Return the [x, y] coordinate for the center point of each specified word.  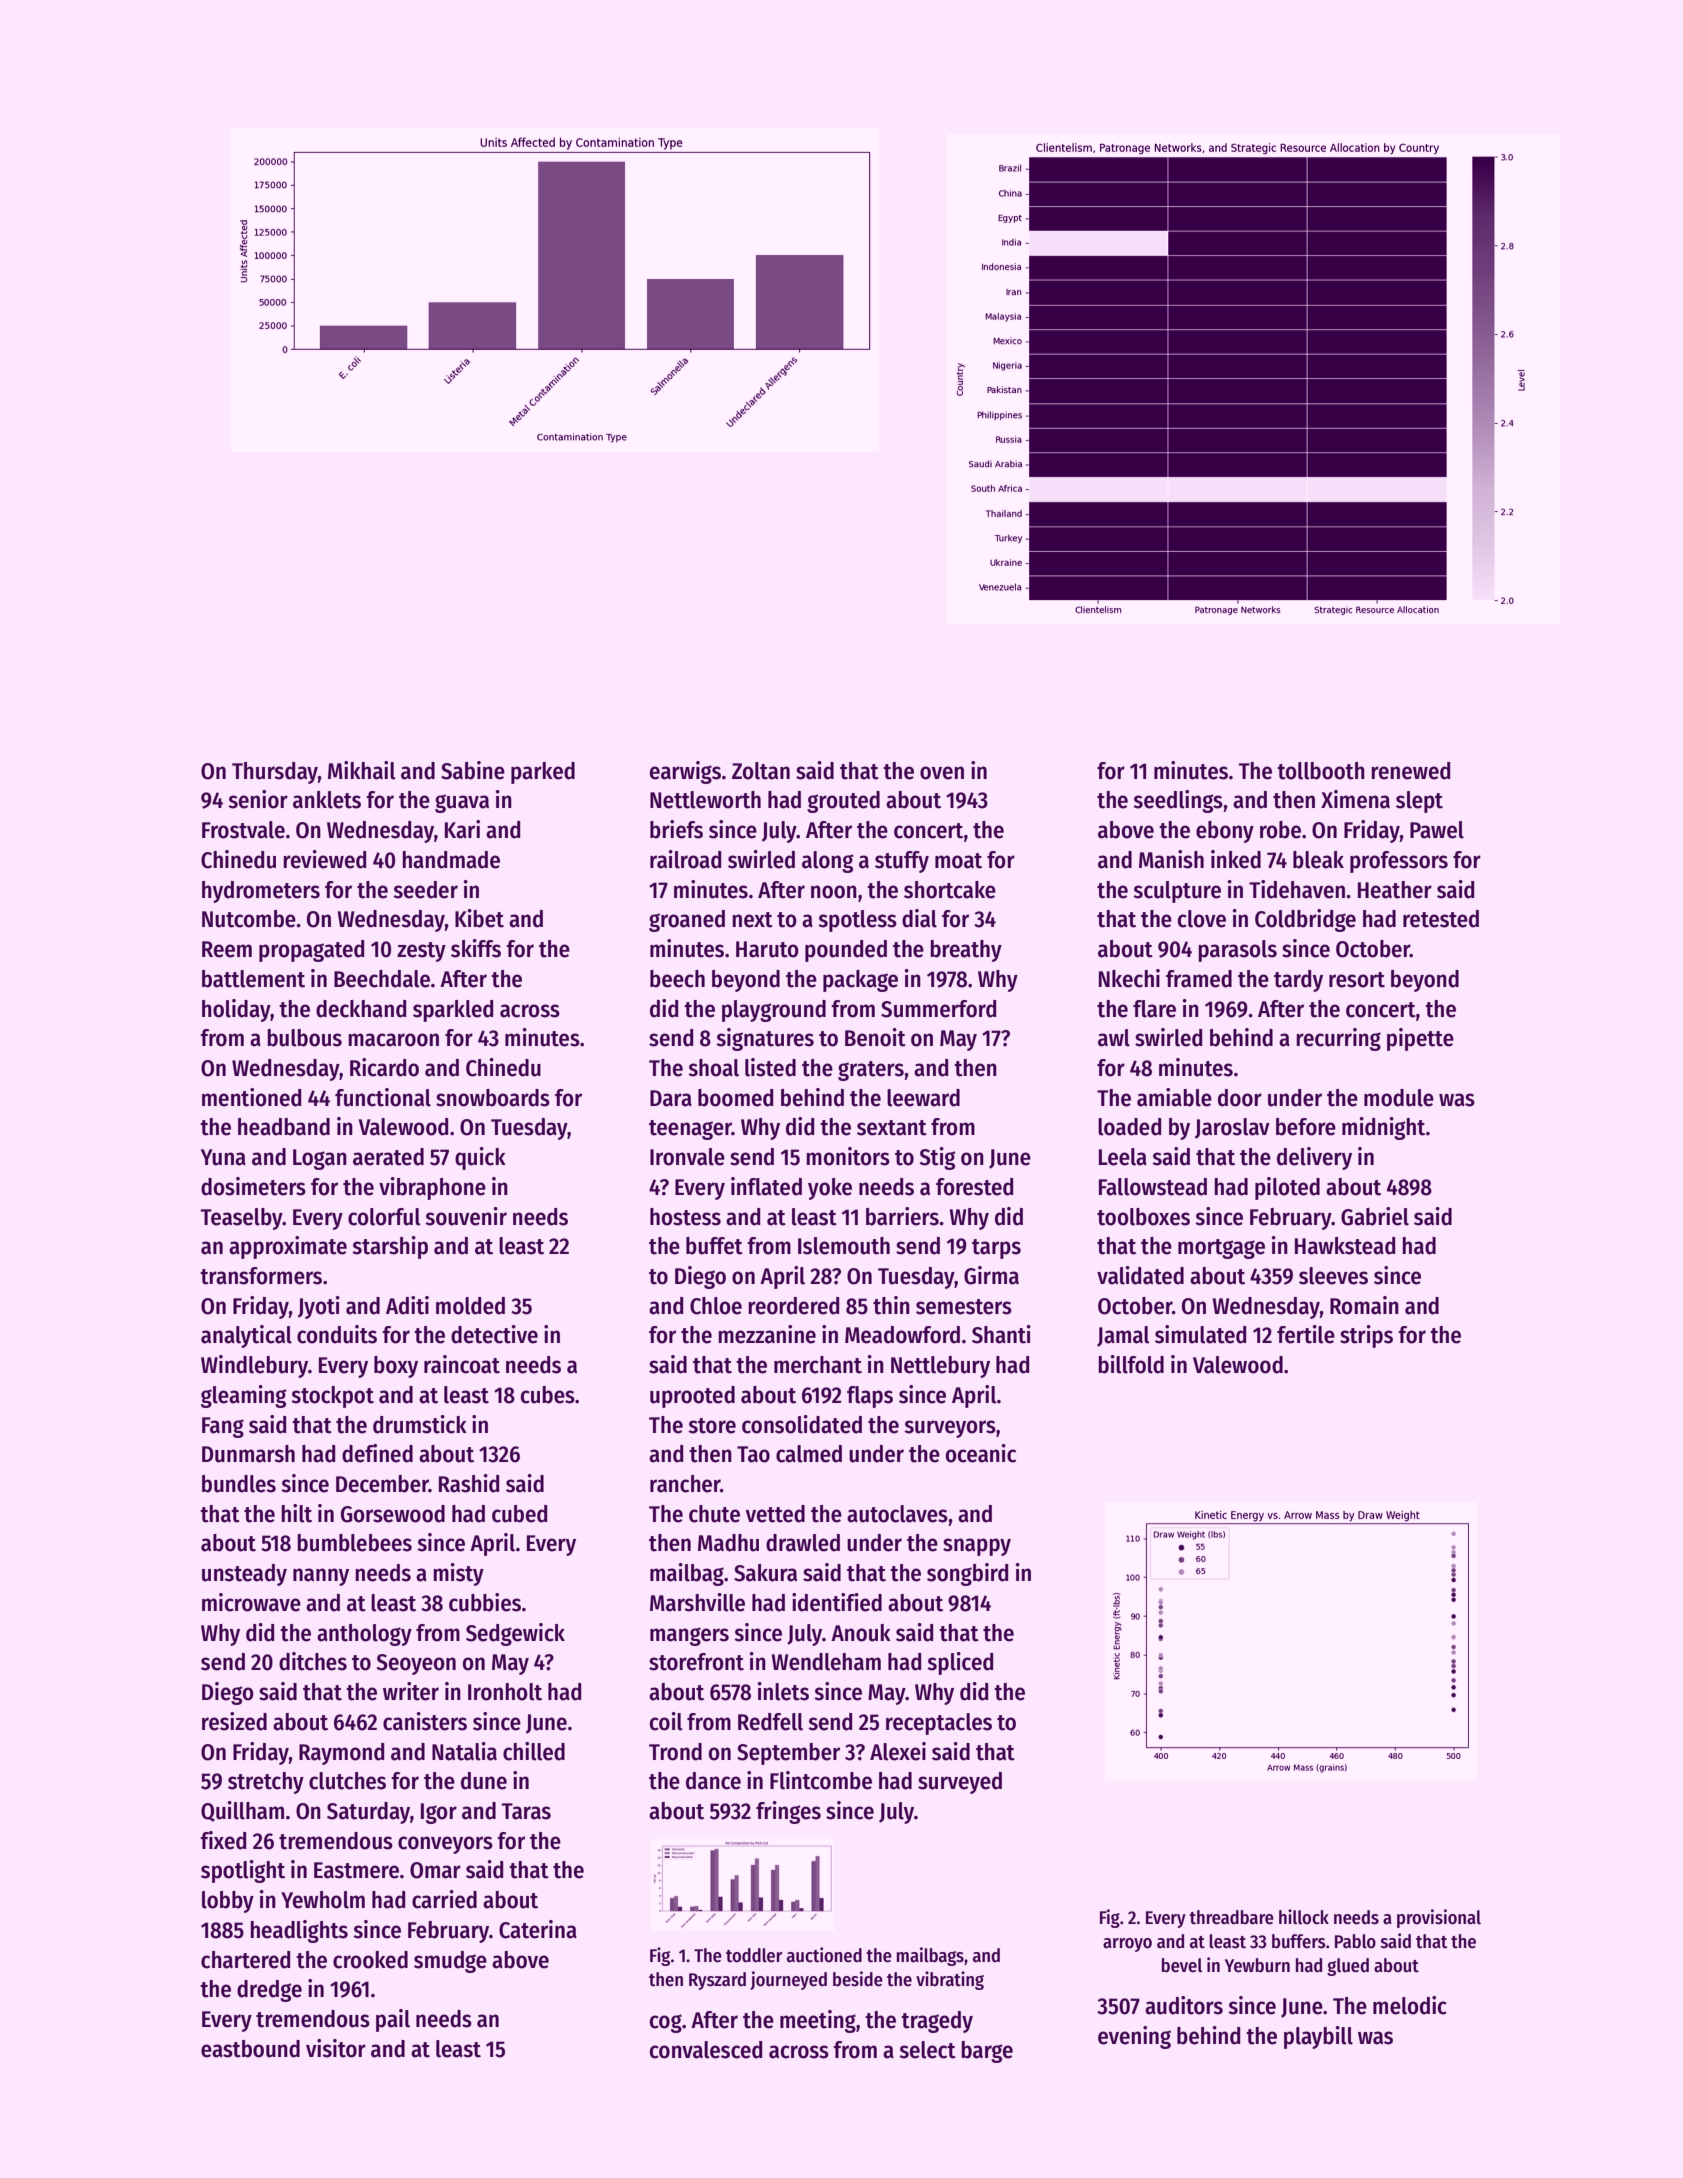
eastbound [250, 2049]
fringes [788, 1812]
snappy [977, 1547]
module [1399, 1098]
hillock [1304, 1917]
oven [942, 773]
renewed [1410, 771]
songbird [967, 1574]
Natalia [464, 1751]
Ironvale [687, 1157]
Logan [320, 1159]
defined [377, 1453]
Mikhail [361, 770]
